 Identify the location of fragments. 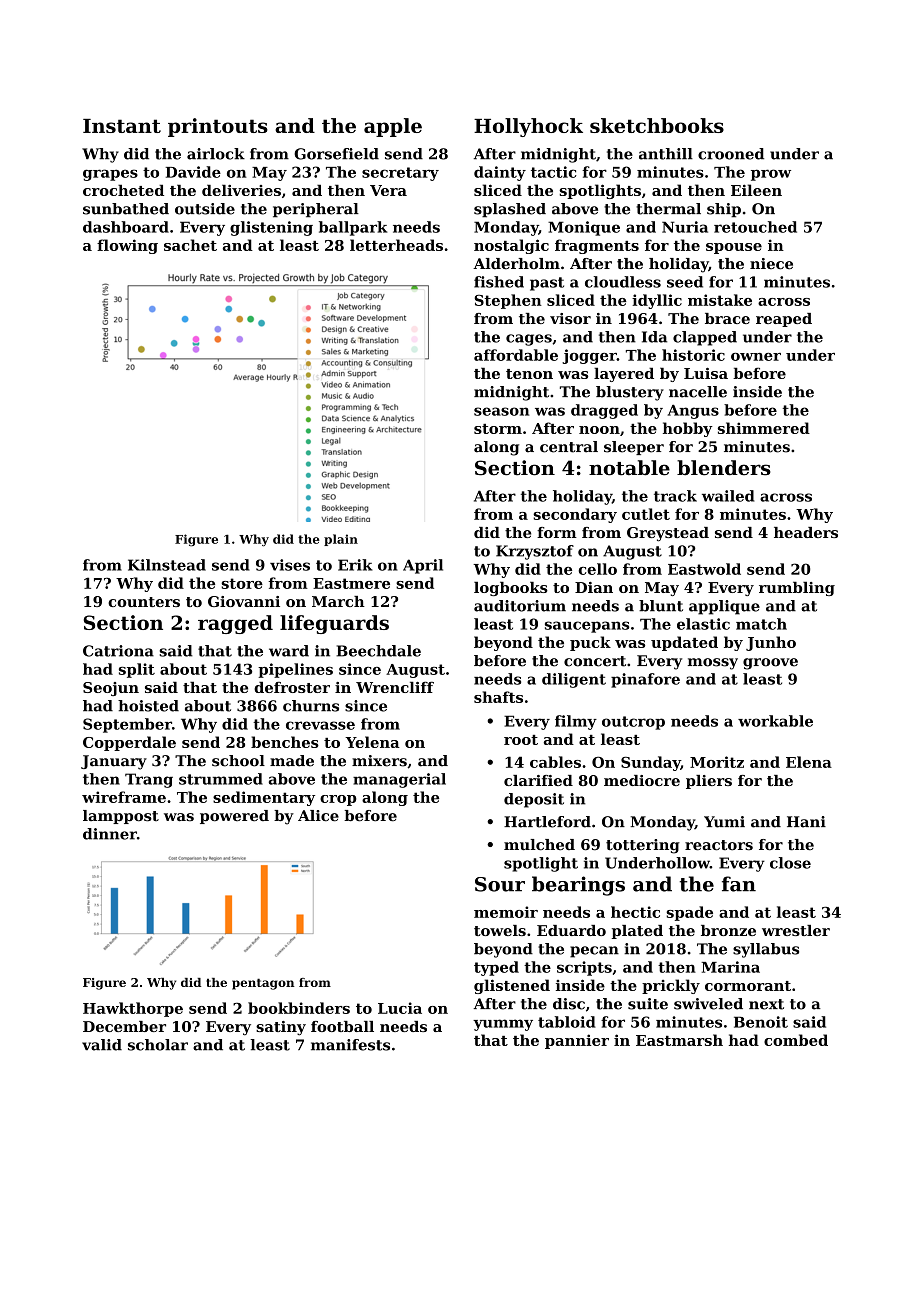
(597, 246).
